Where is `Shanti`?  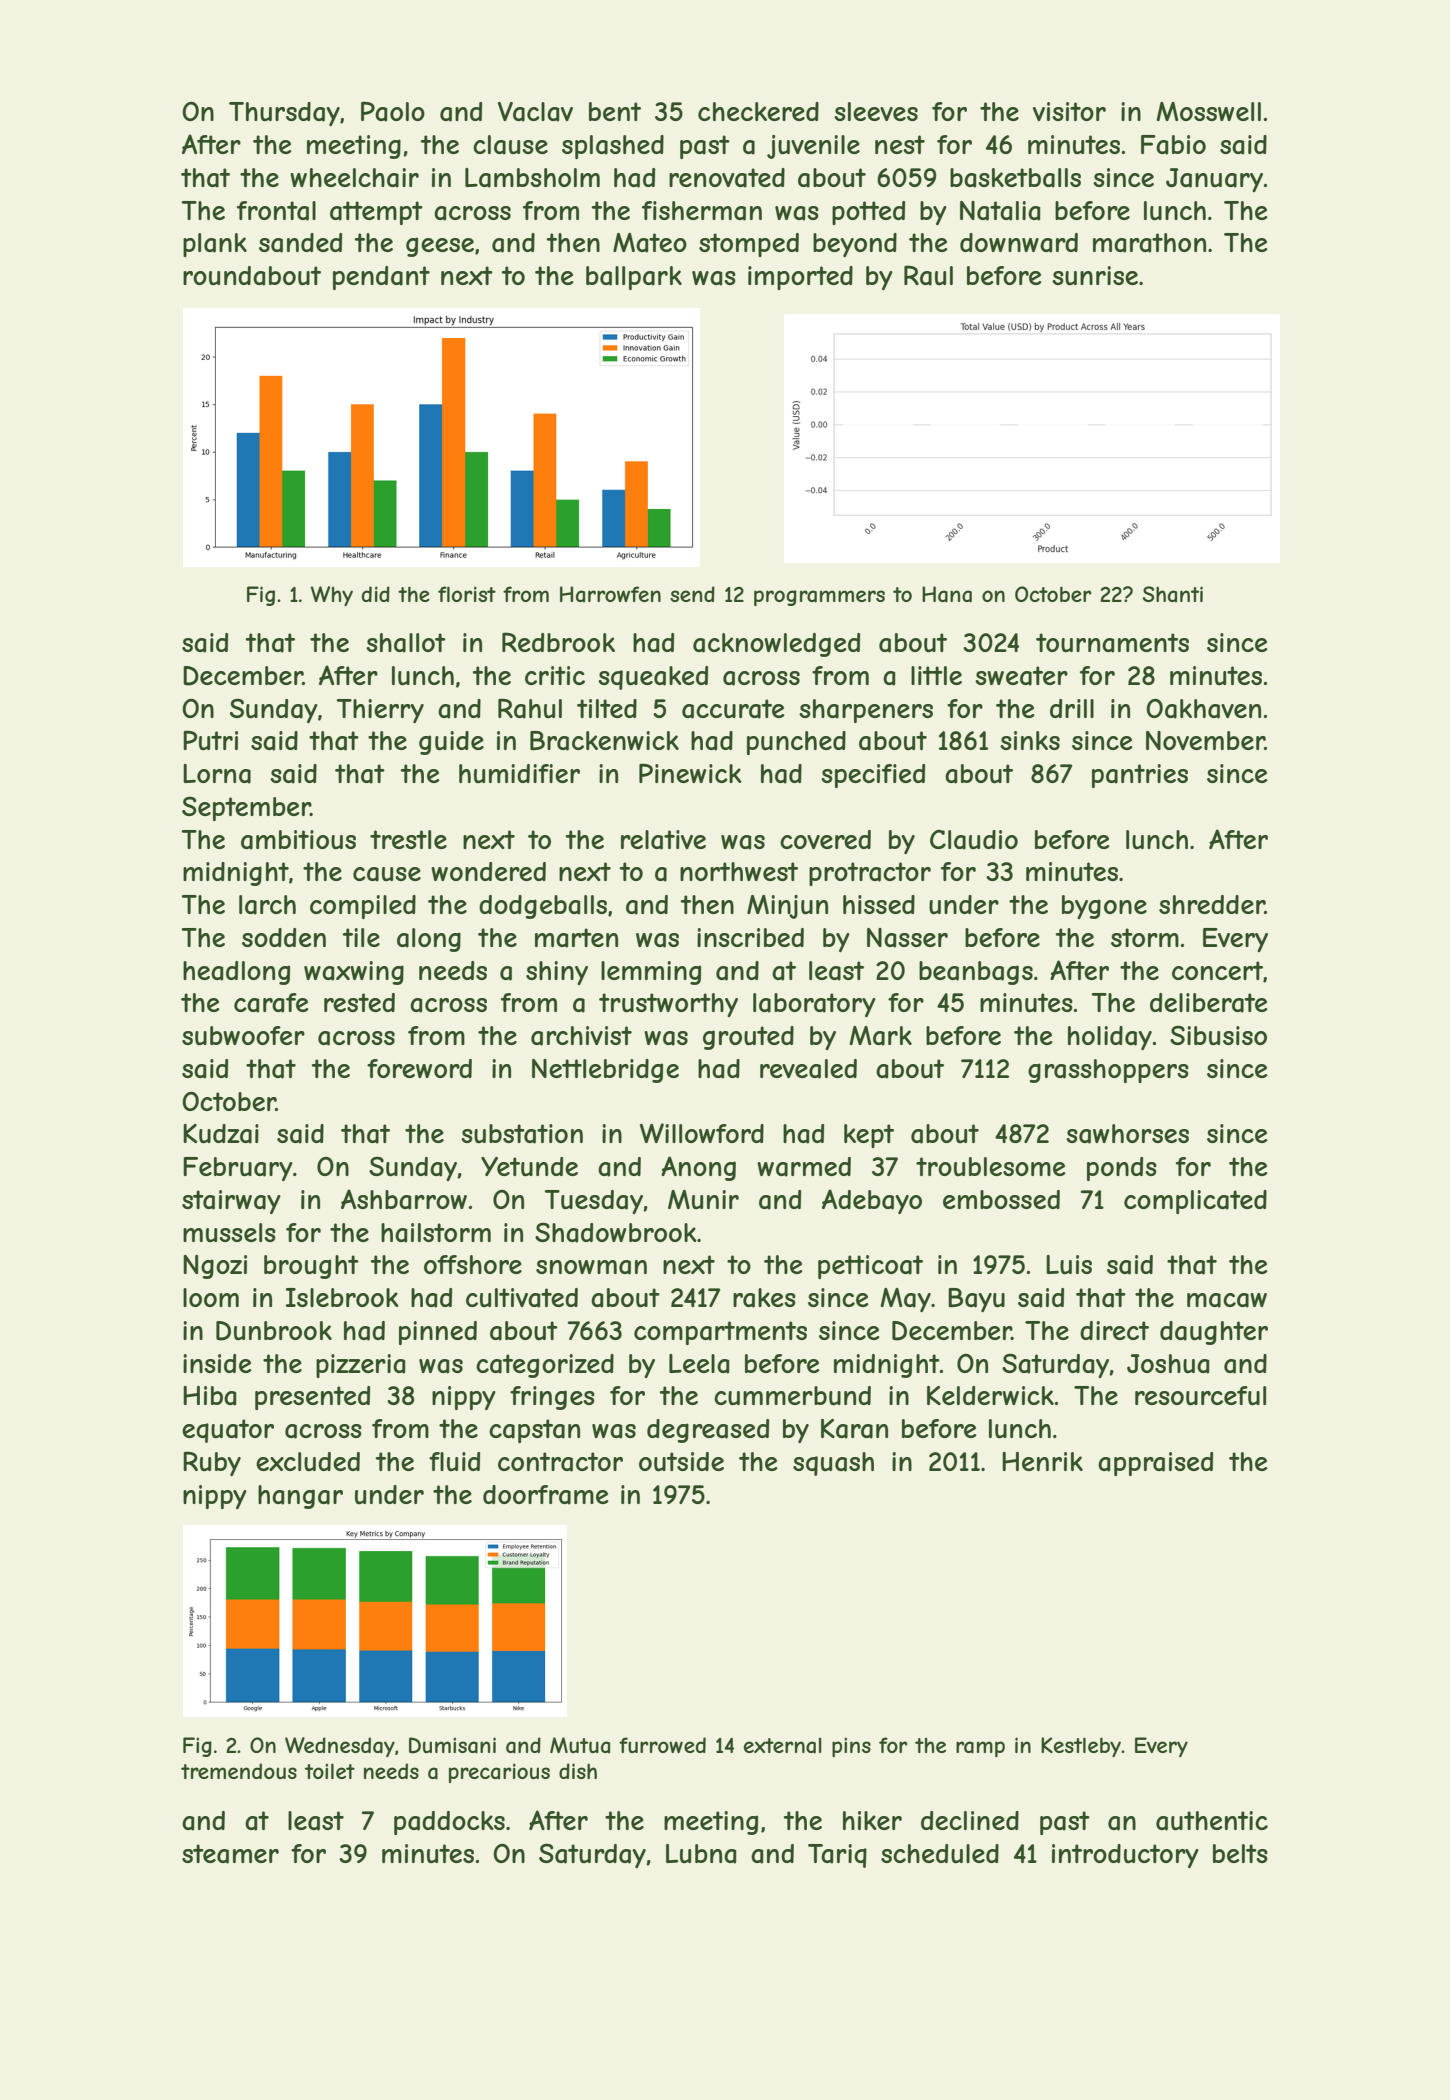
Shanti is located at coordinates (1173, 594).
